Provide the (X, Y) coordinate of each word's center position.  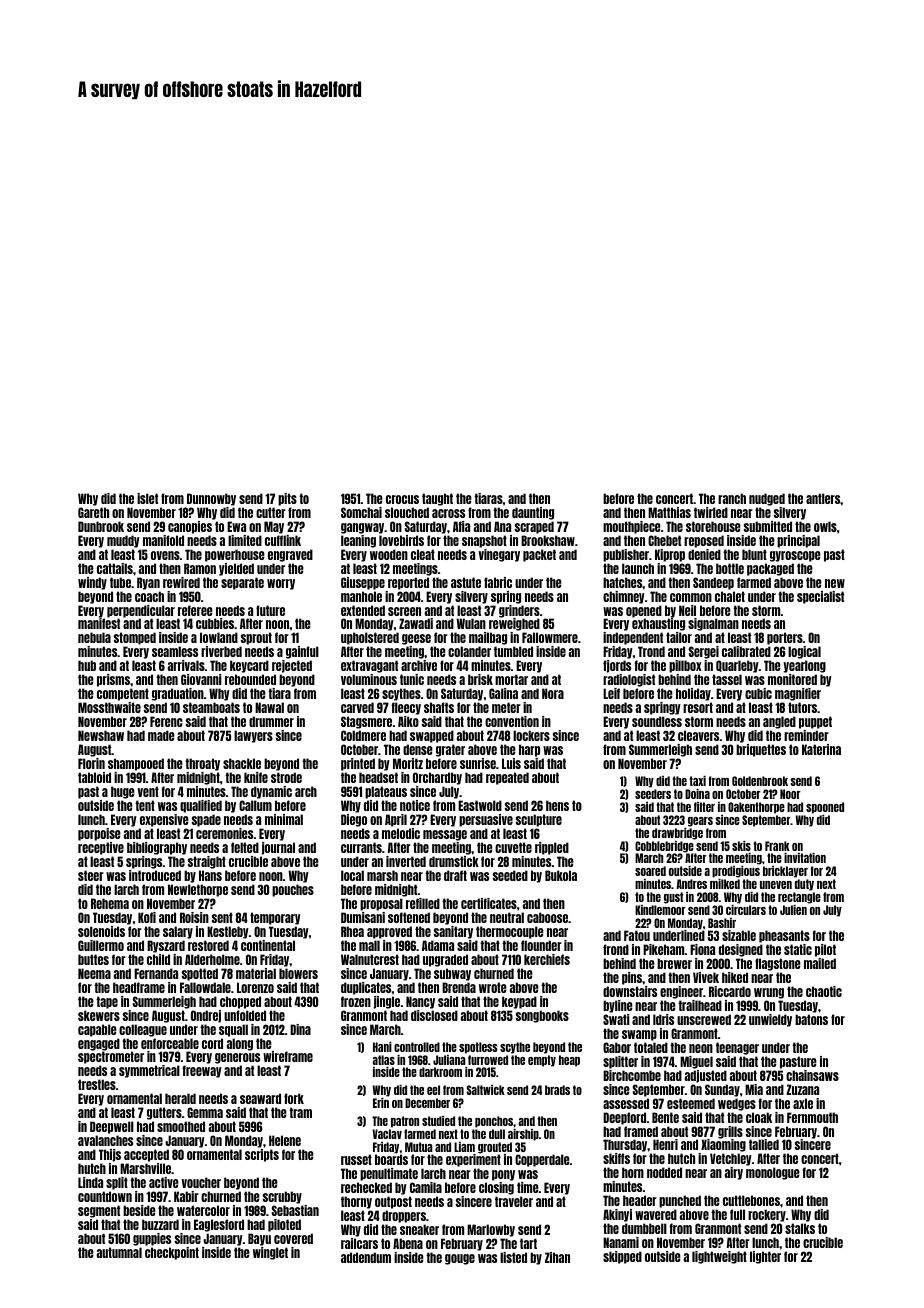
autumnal (119, 1252)
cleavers (698, 735)
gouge (460, 1259)
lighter (765, 1257)
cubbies (215, 623)
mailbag (488, 639)
